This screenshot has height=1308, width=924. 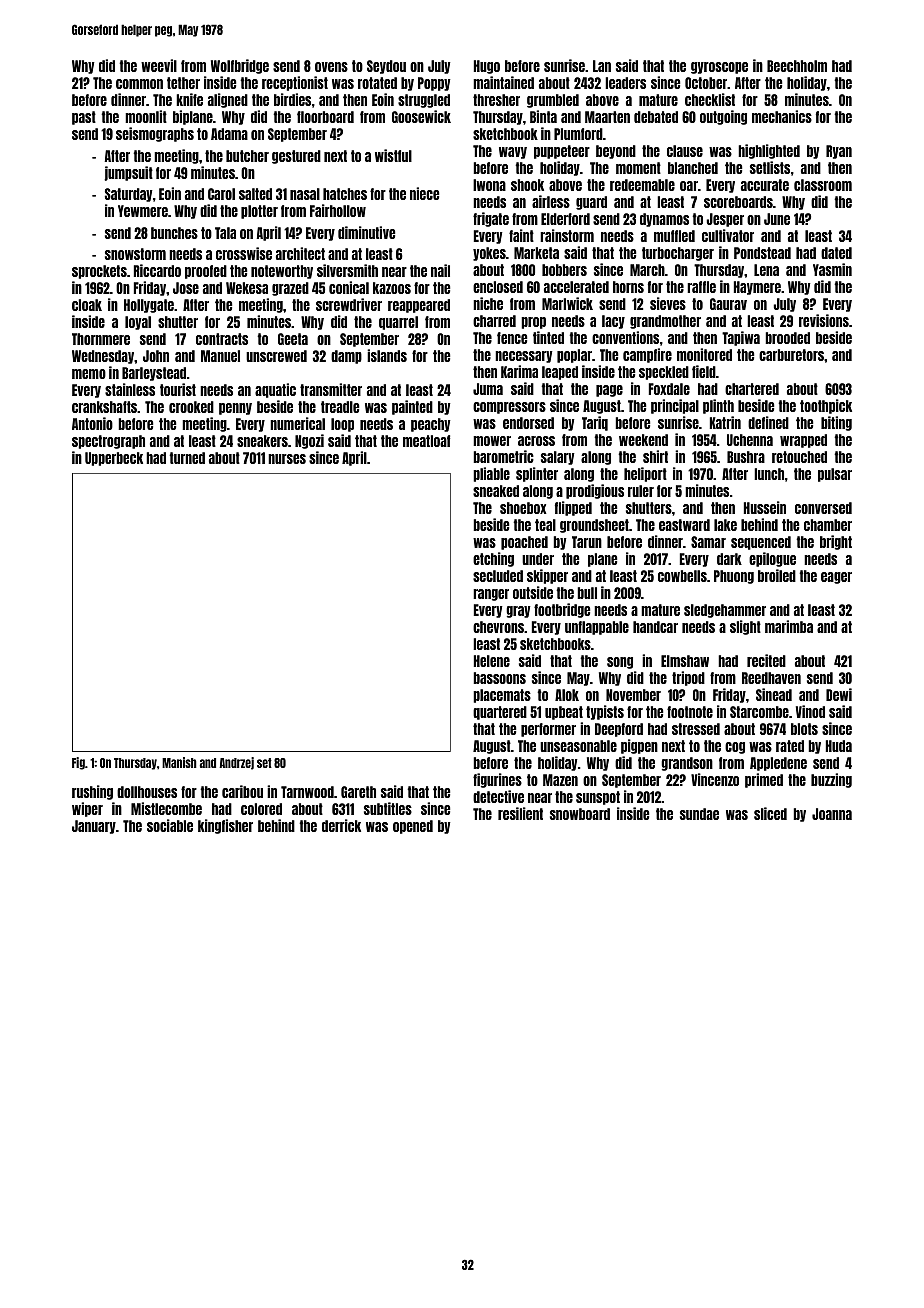 What do you see at coordinates (797, 66) in the screenshot?
I see `Beechholm` at bounding box center [797, 66].
